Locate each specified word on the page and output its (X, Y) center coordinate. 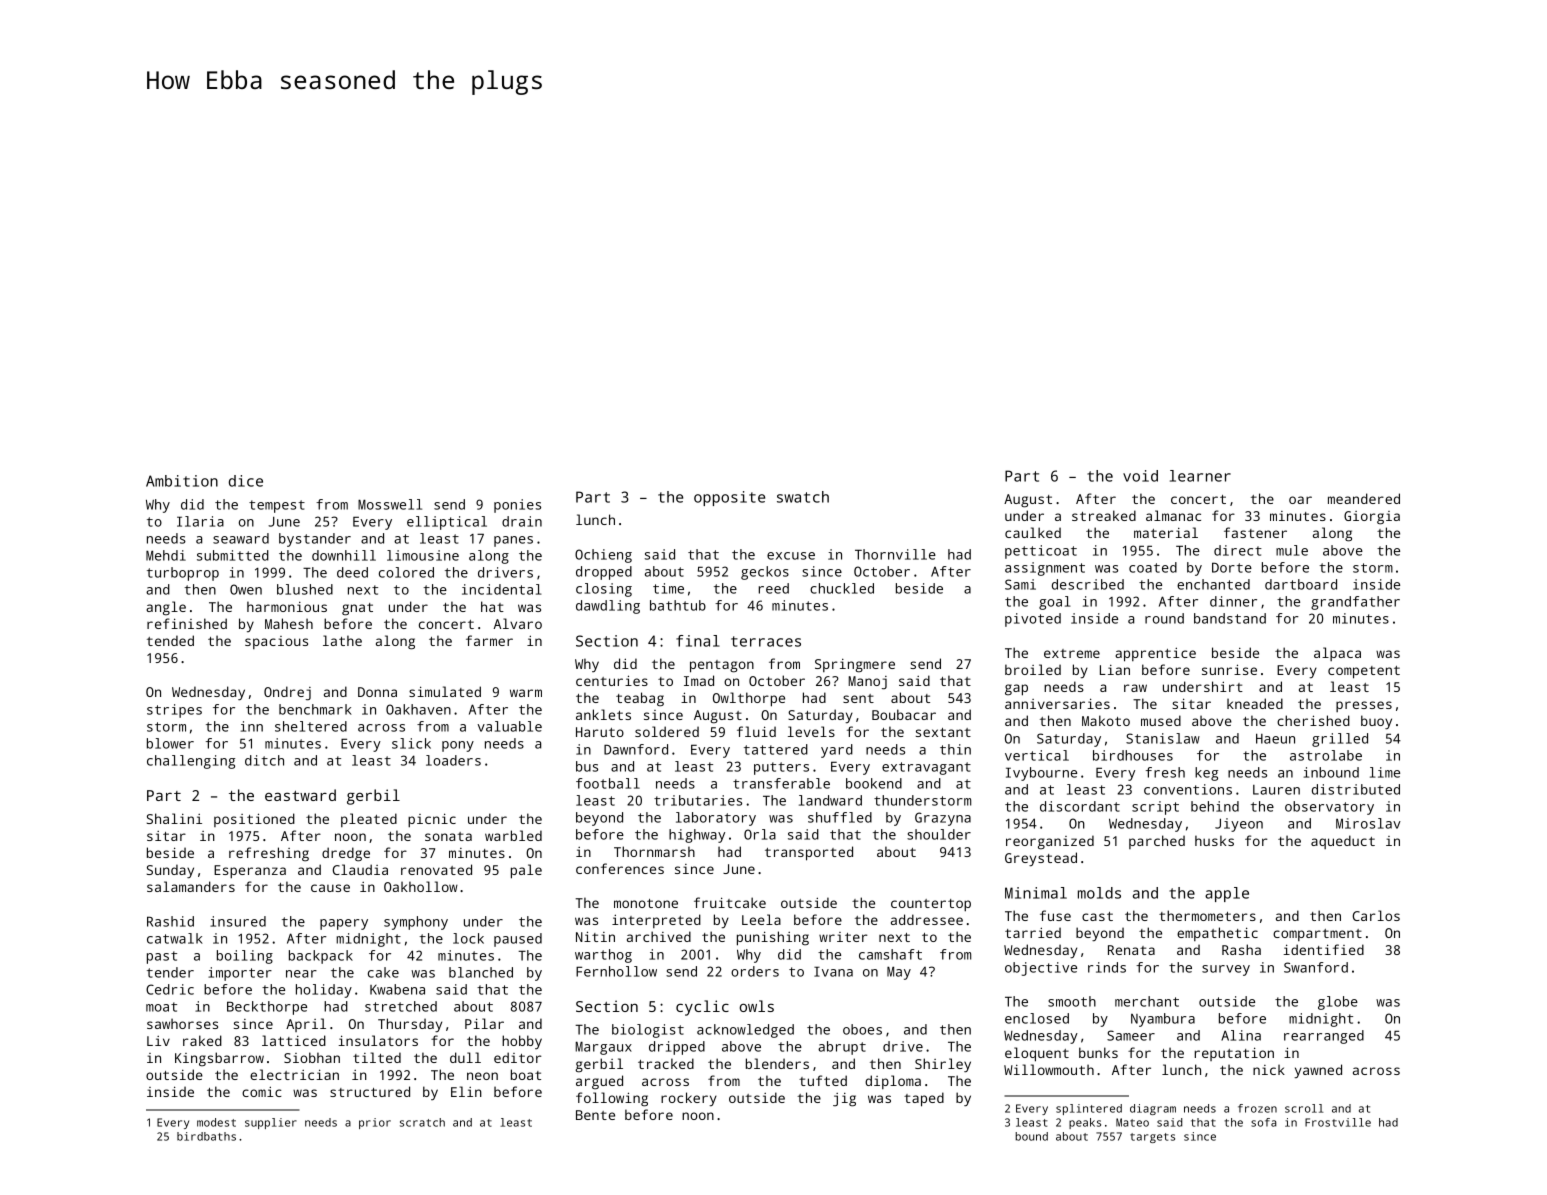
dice (246, 481)
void (1140, 476)
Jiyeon (1239, 825)
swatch (803, 497)
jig (844, 1100)
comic (262, 1091)
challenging (191, 762)
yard (837, 751)
